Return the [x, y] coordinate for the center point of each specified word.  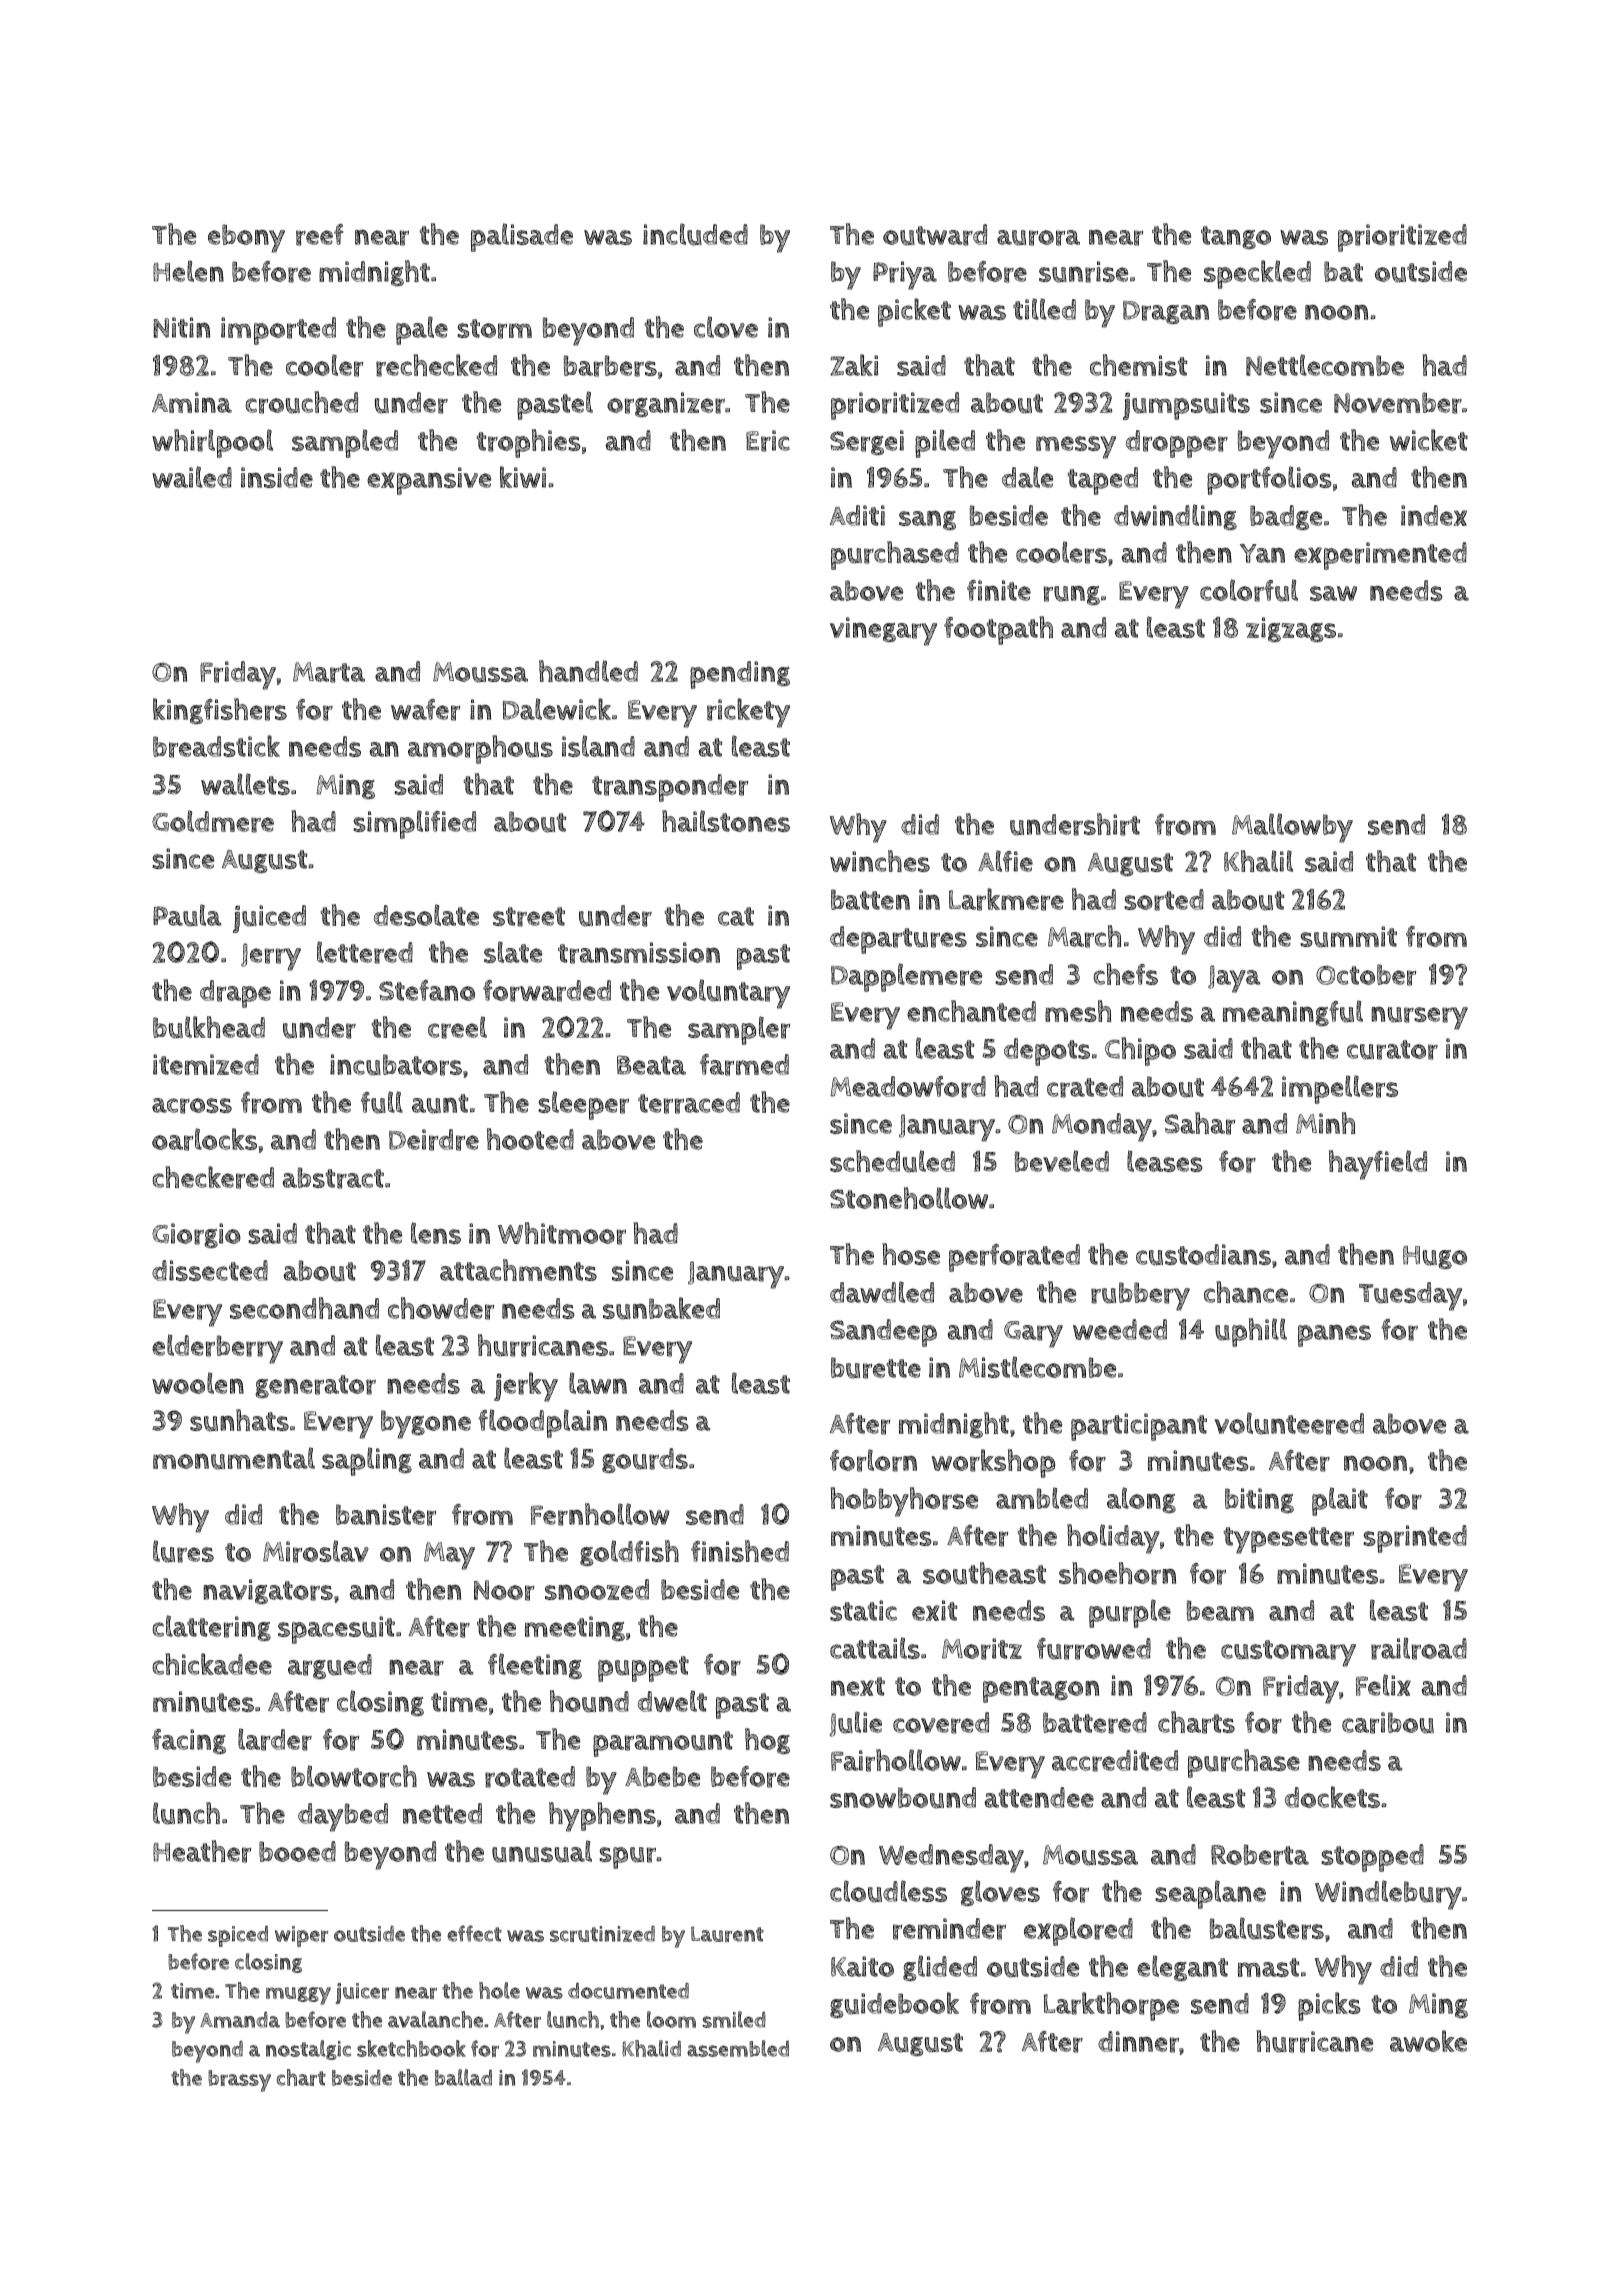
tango [1236, 237]
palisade [522, 237]
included [695, 234]
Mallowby [1292, 828]
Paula [187, 915]
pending [740, 675]
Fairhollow [896, 1760]
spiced [238, 1936]
